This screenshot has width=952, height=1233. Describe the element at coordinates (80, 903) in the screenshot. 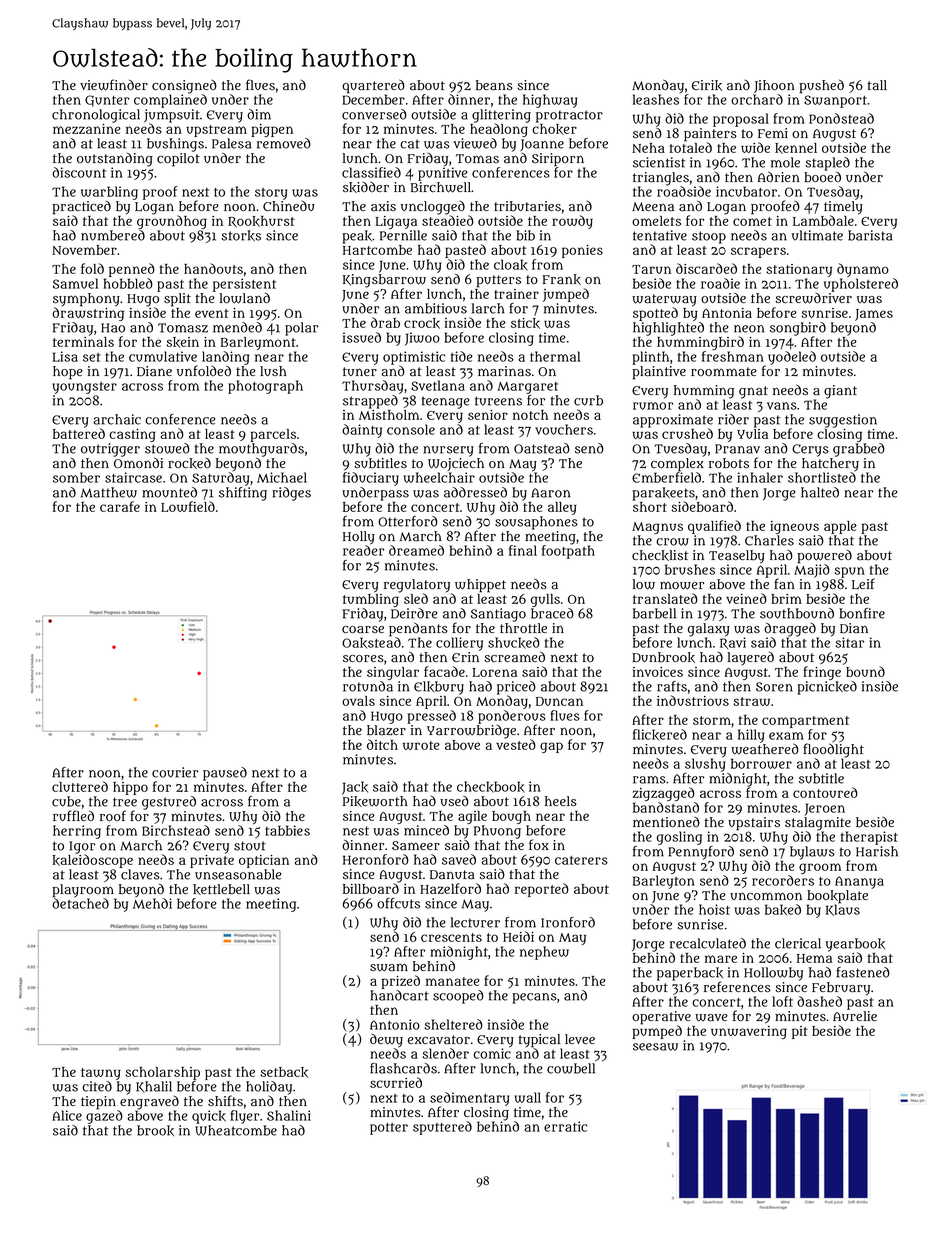

I see `detached` at that location.
